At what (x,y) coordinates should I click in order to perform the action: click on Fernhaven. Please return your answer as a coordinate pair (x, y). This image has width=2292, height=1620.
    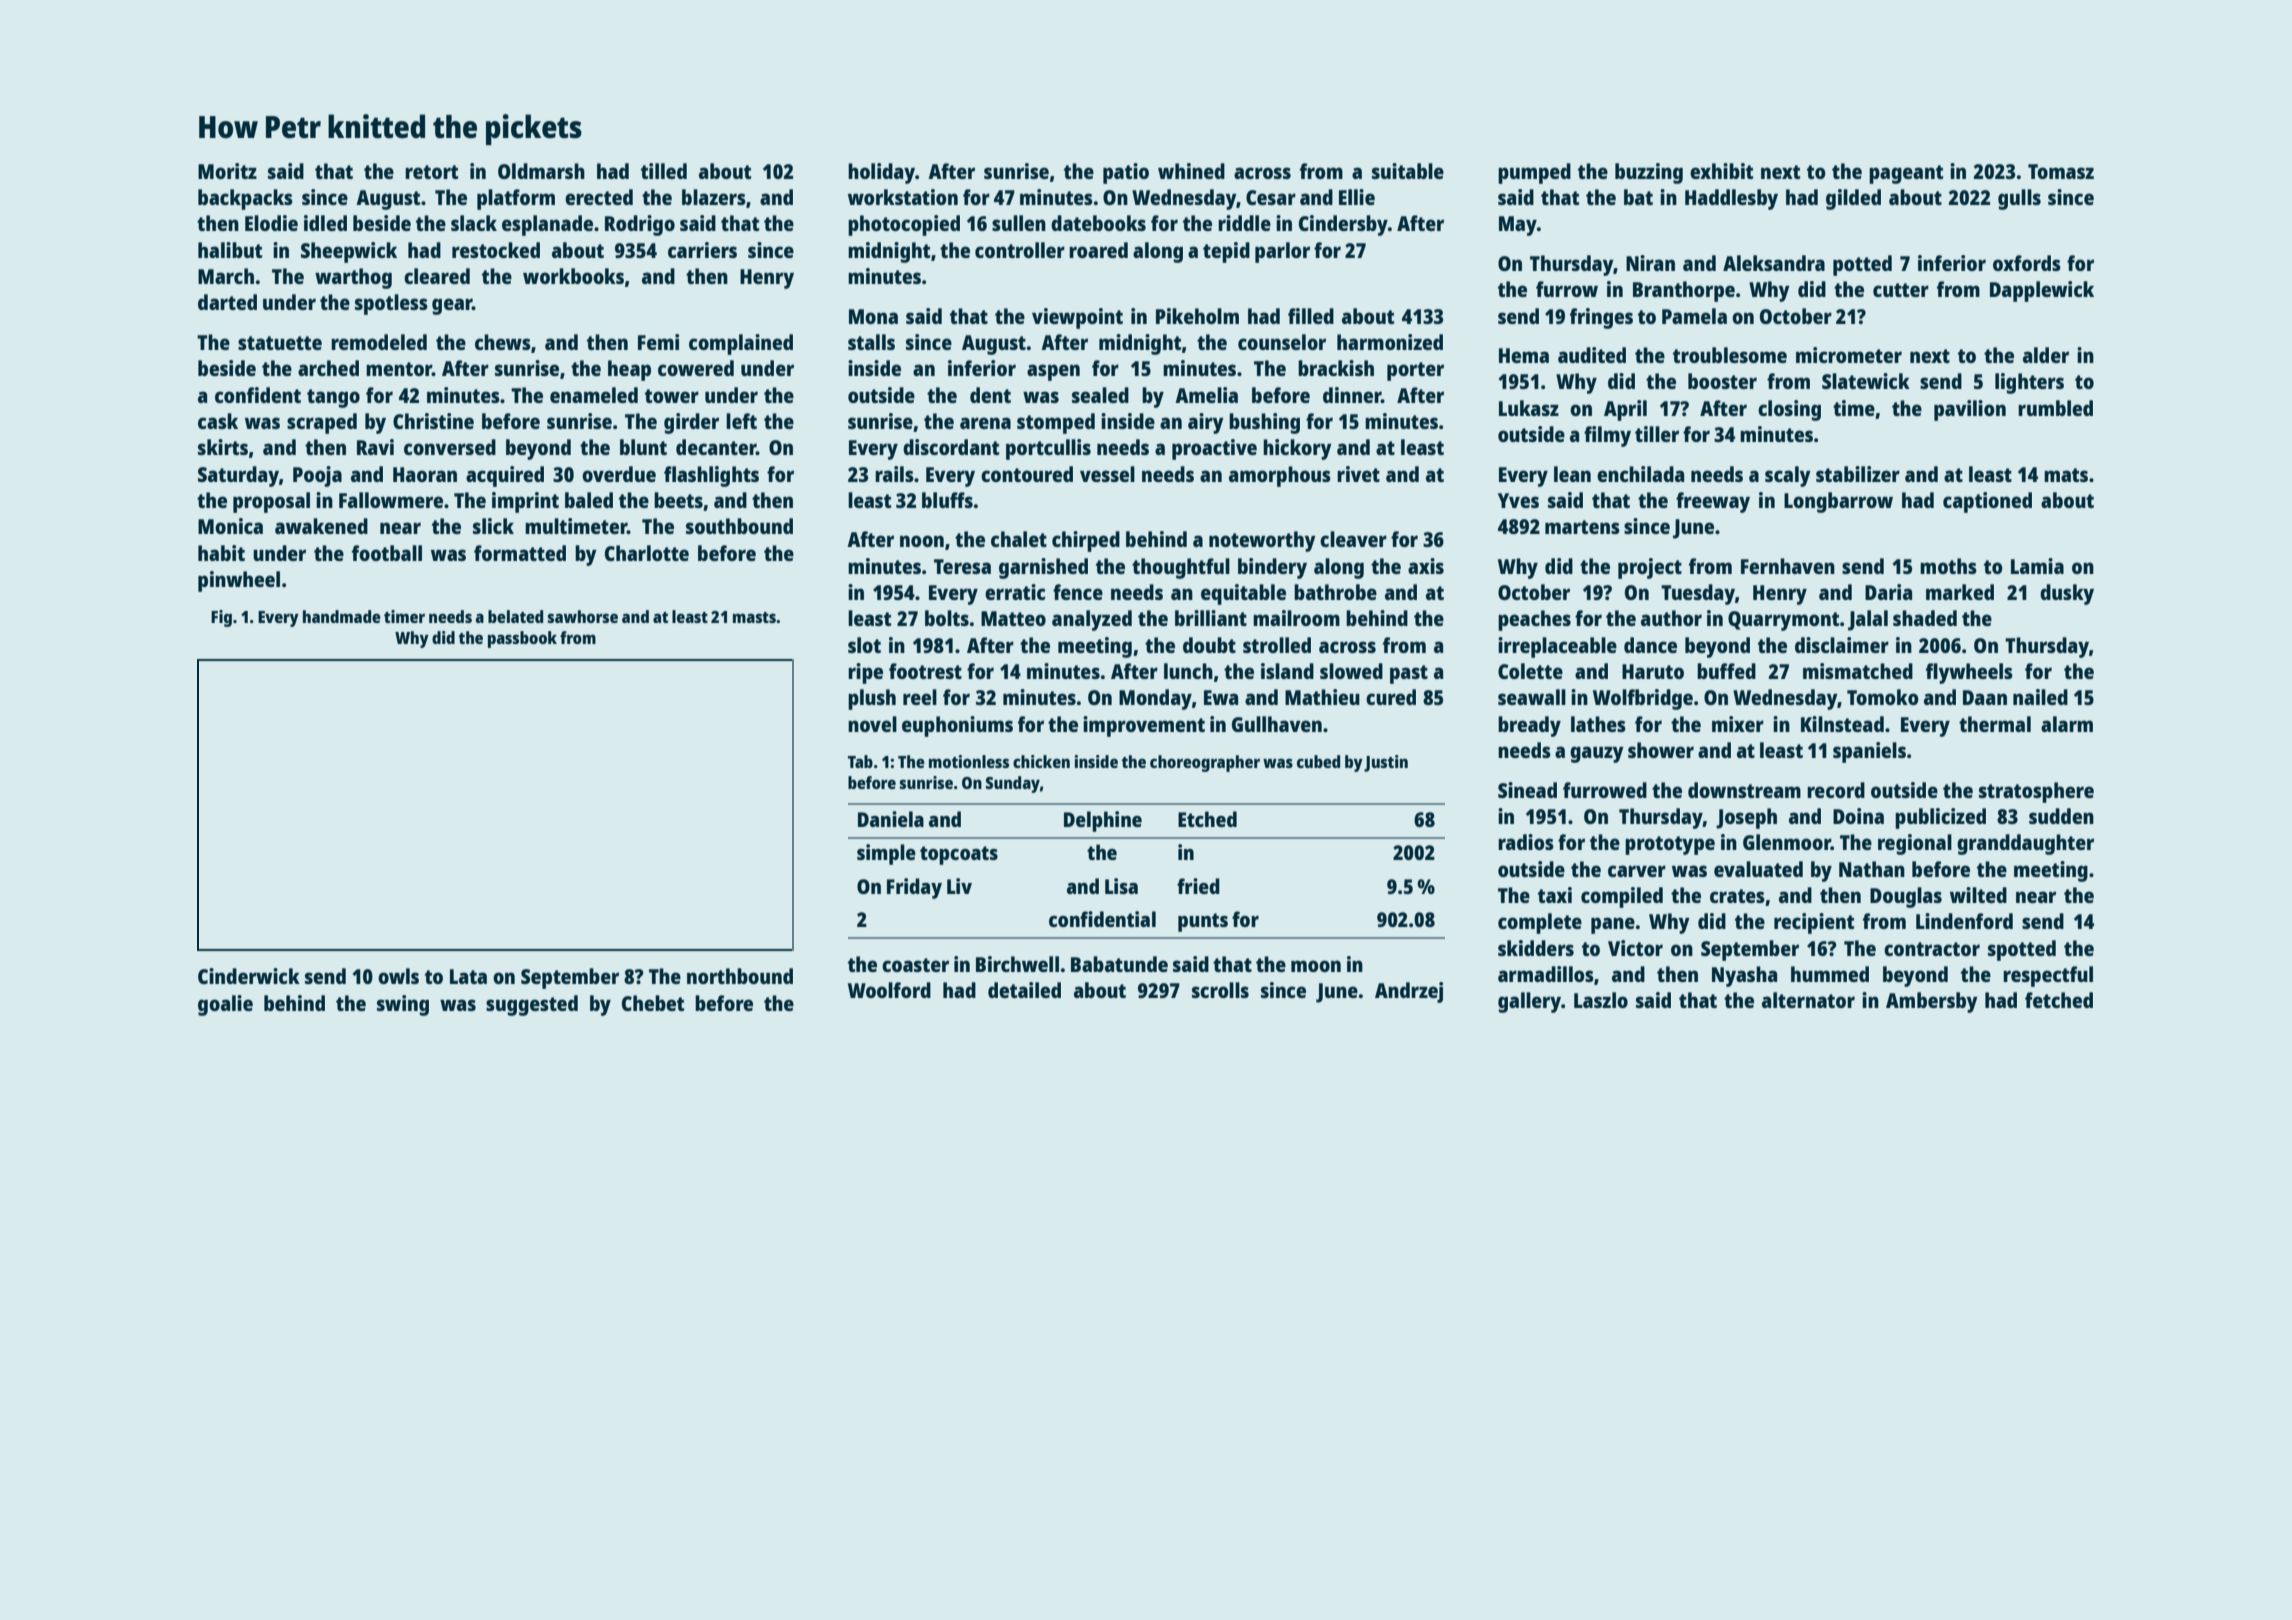
    Looking at the image, I should click on (1788, 566).
